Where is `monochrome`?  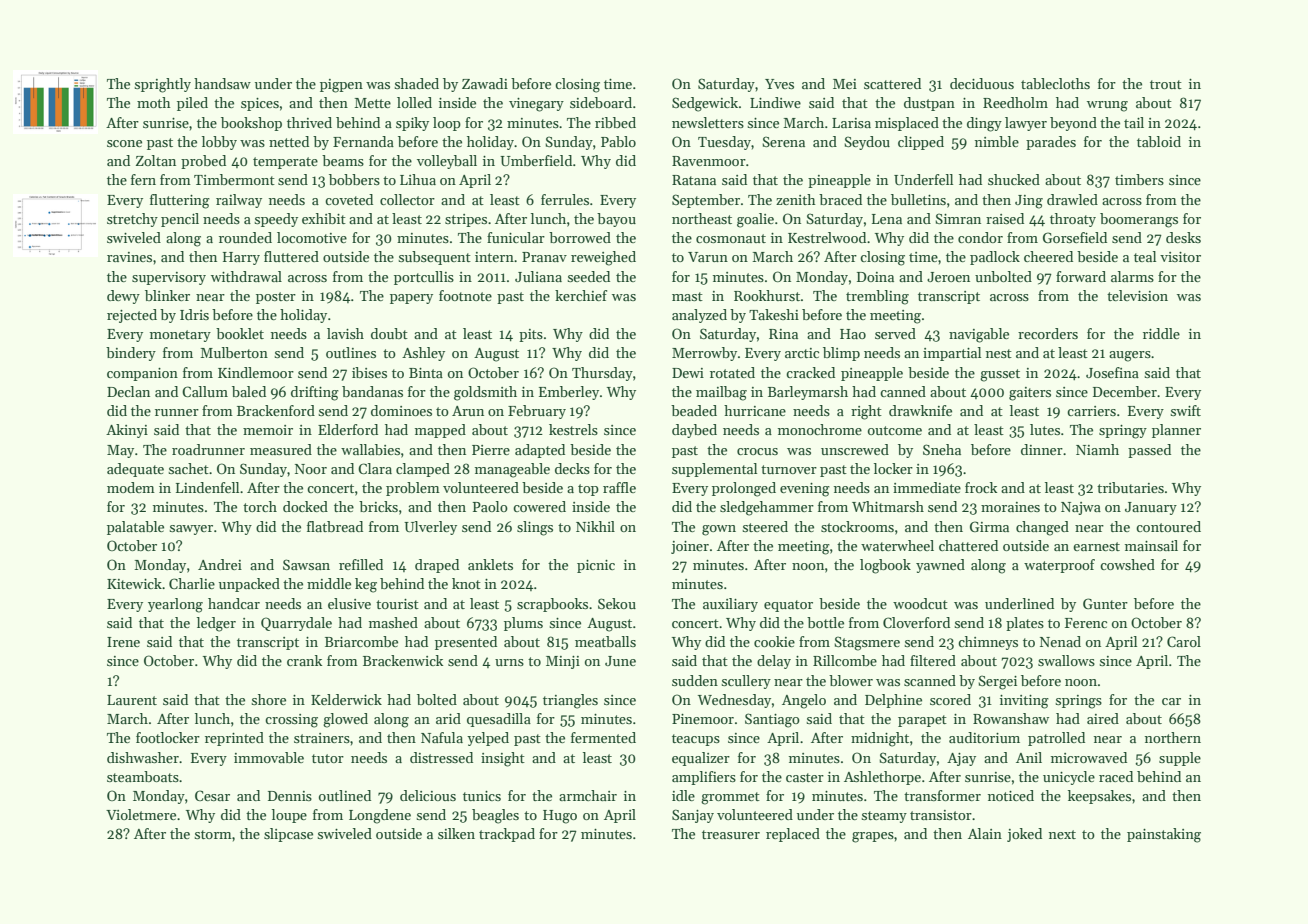
monochrome is located at coordinates (820, 429).
